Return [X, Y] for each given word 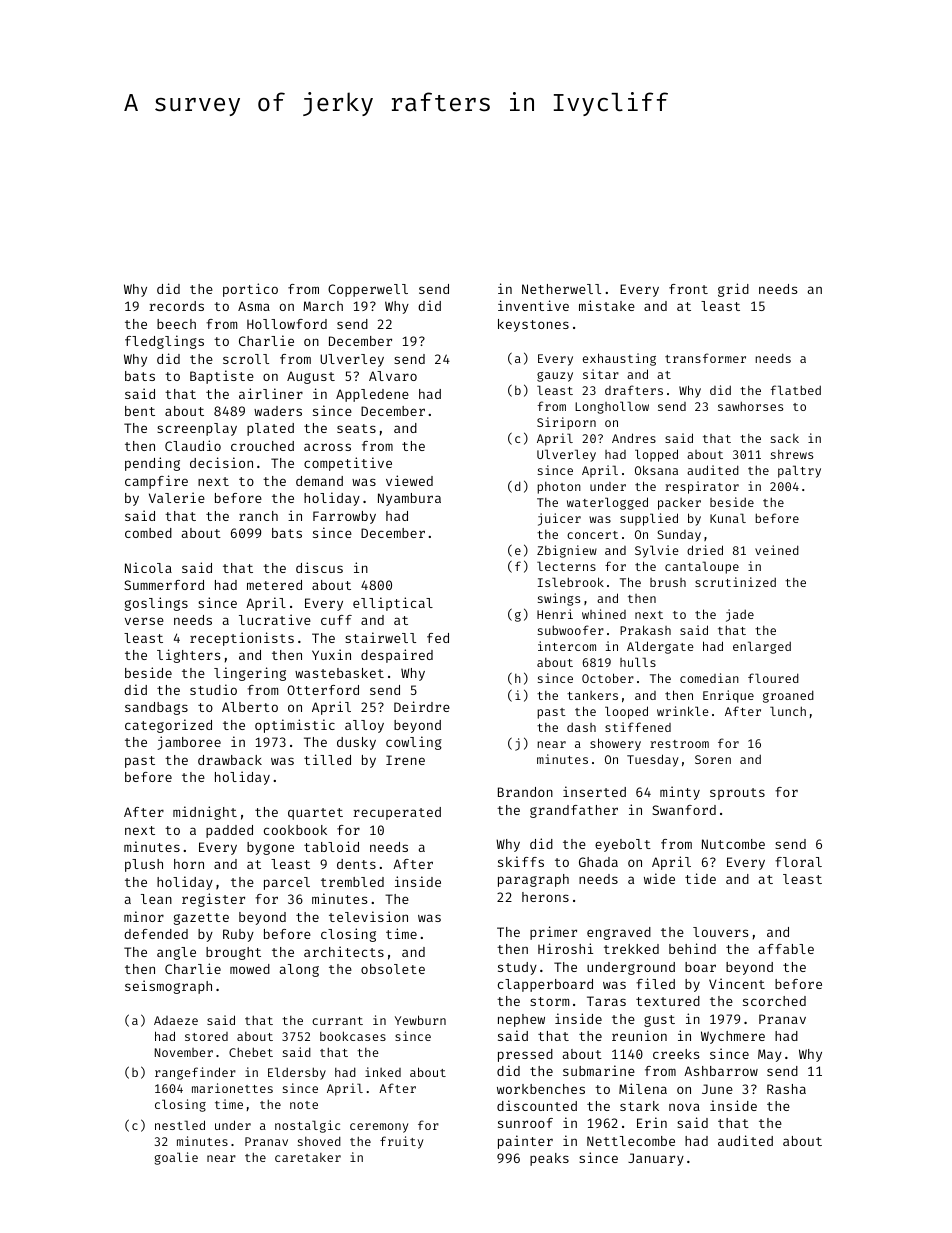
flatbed [796, 390]
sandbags [156, 708]
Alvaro [393, 376]
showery [615, 744]
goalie [176, 1158]
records [176, 306]
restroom [679, 744]
